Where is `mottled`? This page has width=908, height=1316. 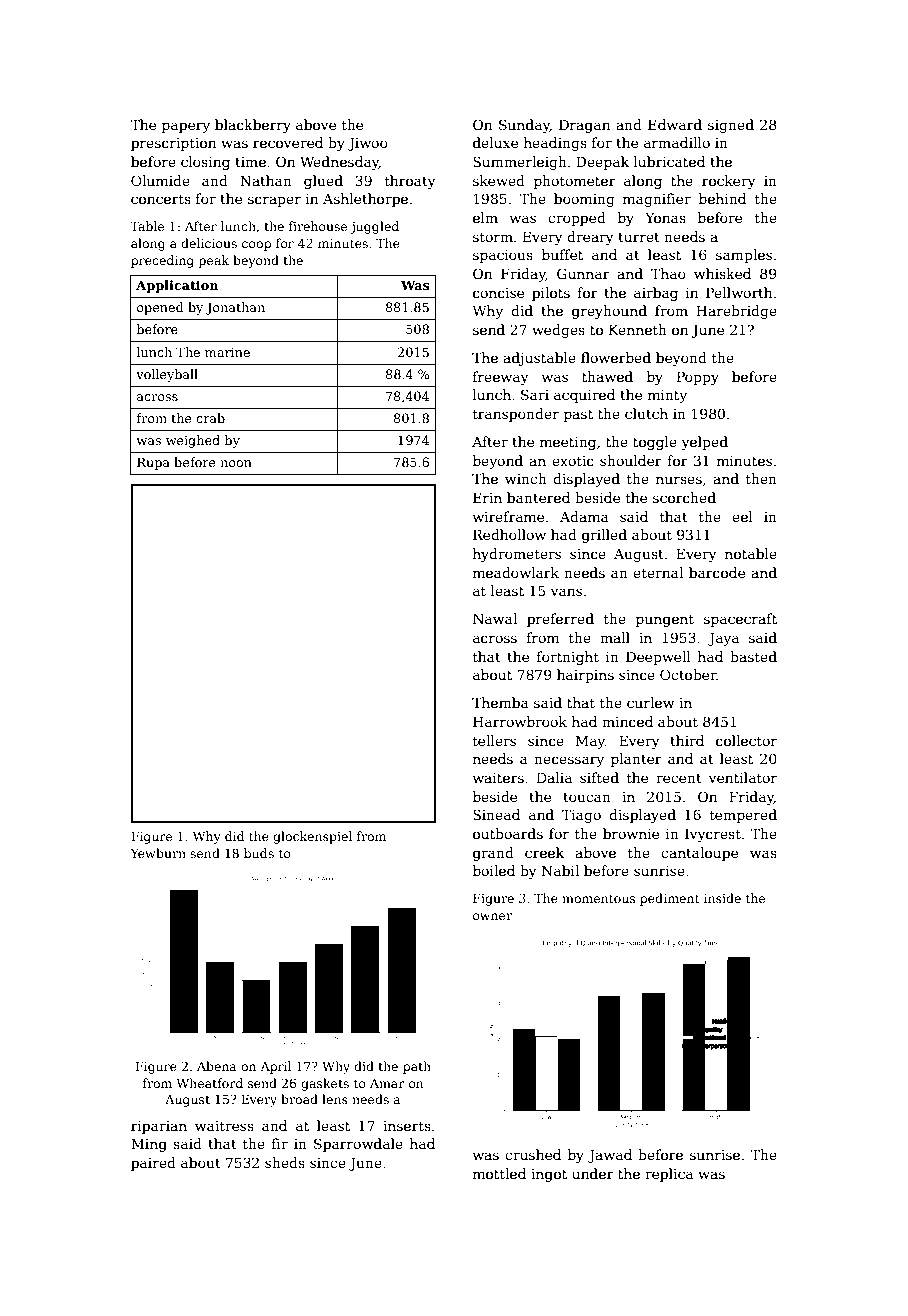 mottled is located at coordinates (499, 1173).
